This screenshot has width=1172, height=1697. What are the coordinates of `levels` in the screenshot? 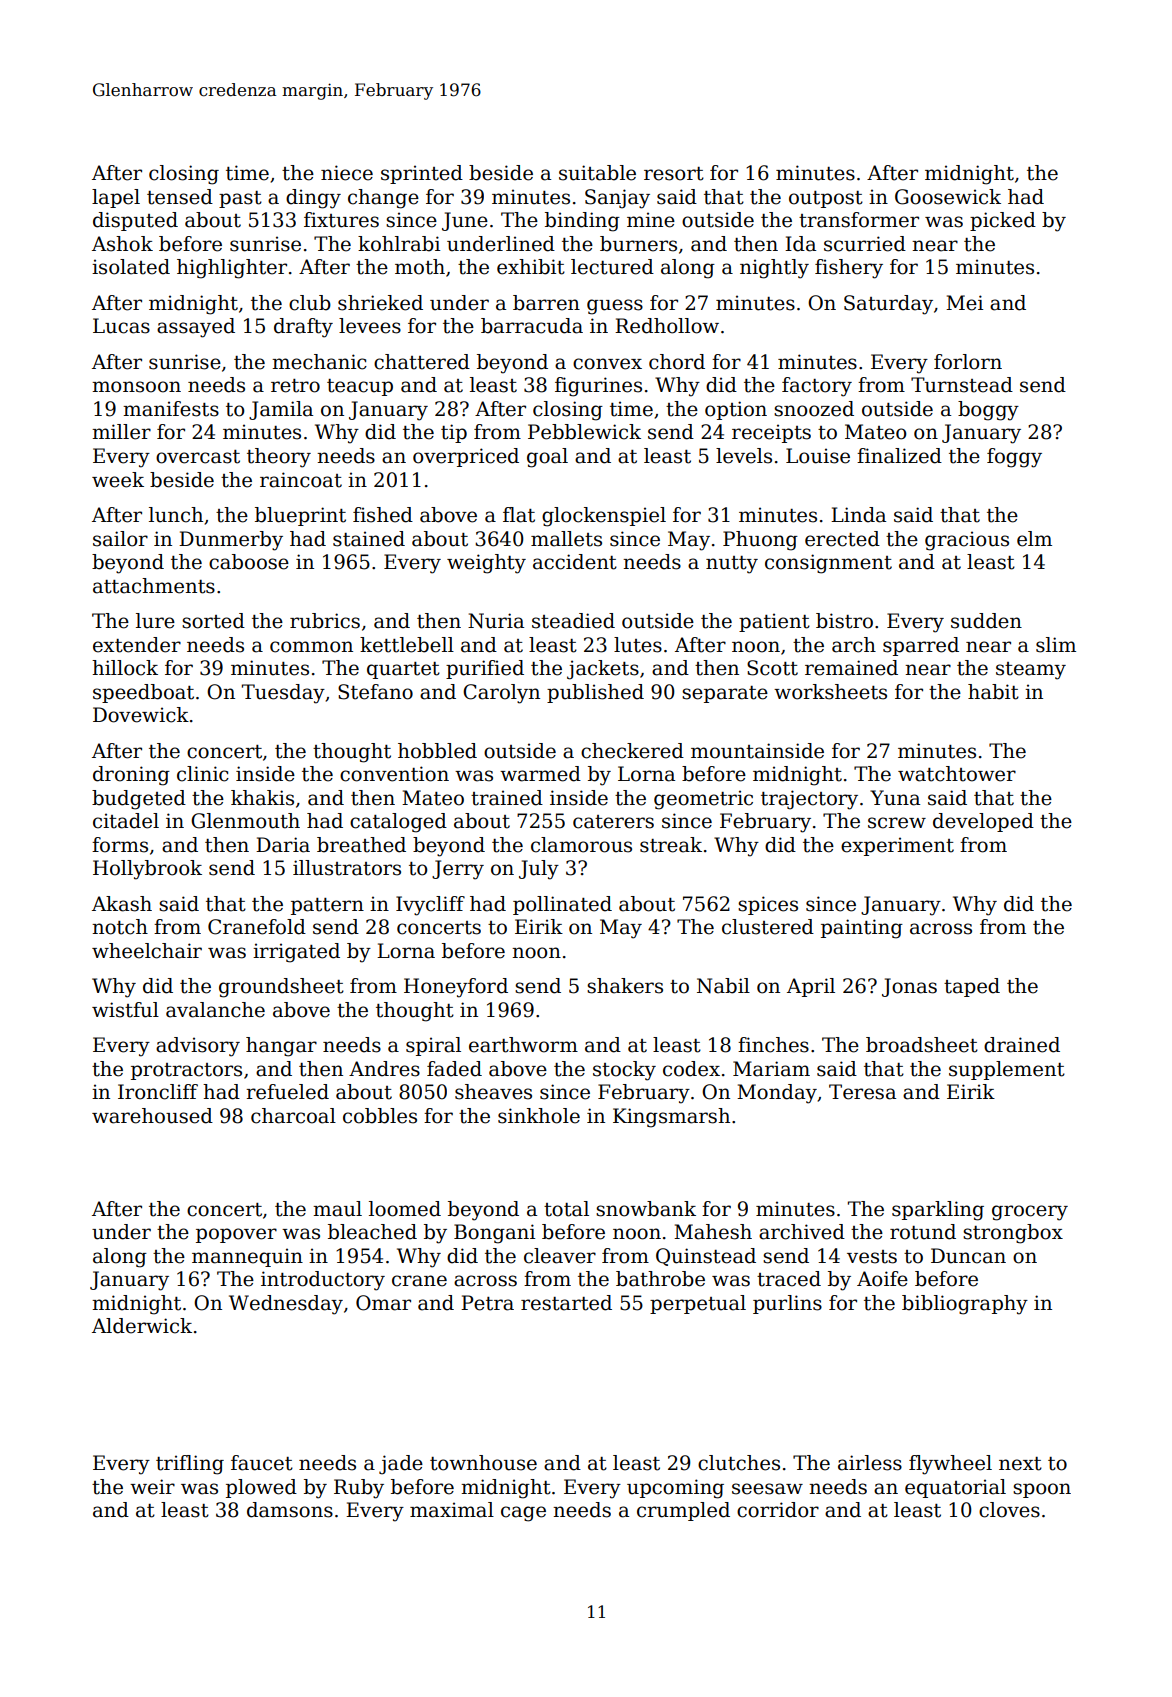 It's located at (744, 456).
